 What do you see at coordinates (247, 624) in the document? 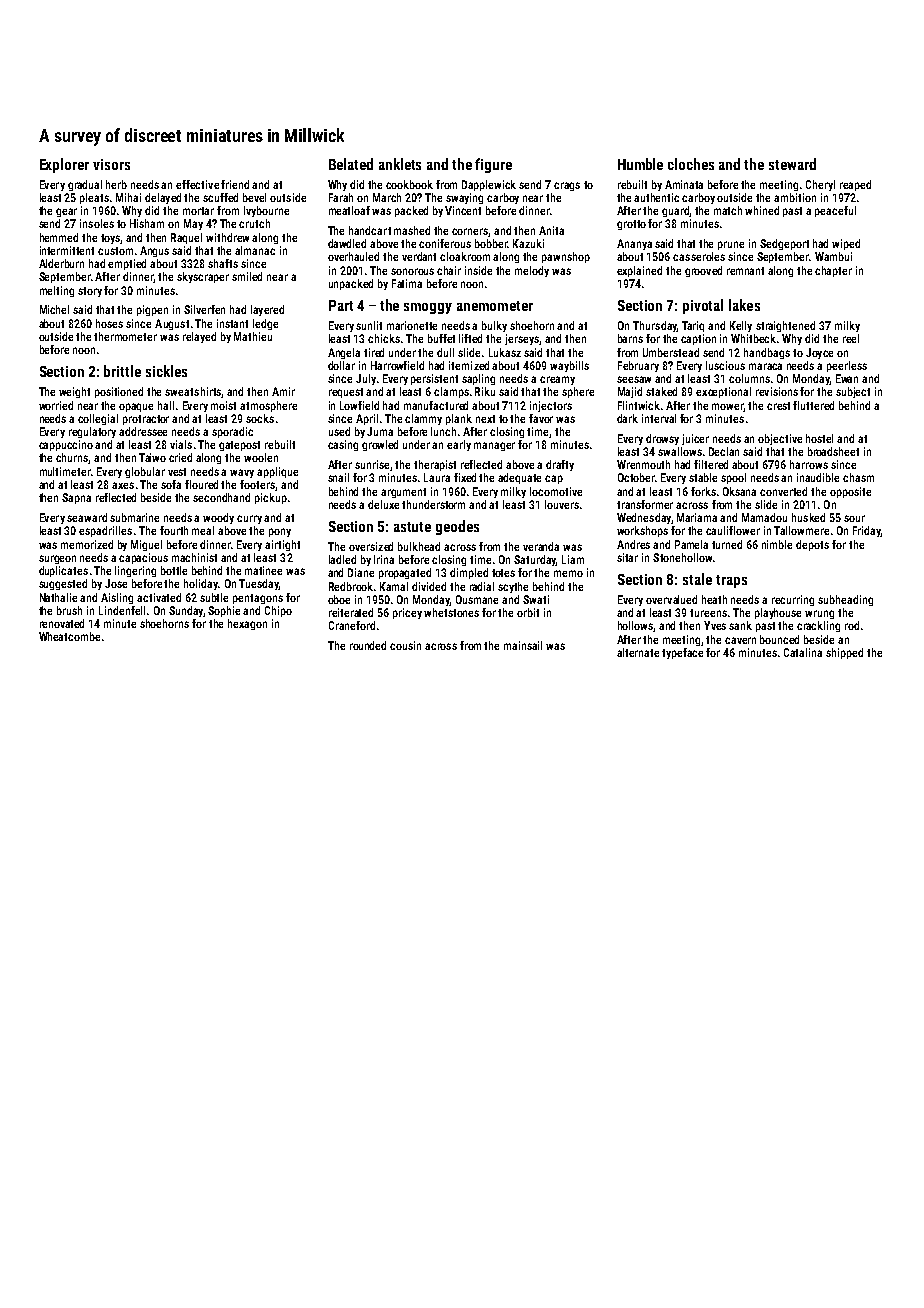
I see `hexagon` at bounding box center [247, 624].
